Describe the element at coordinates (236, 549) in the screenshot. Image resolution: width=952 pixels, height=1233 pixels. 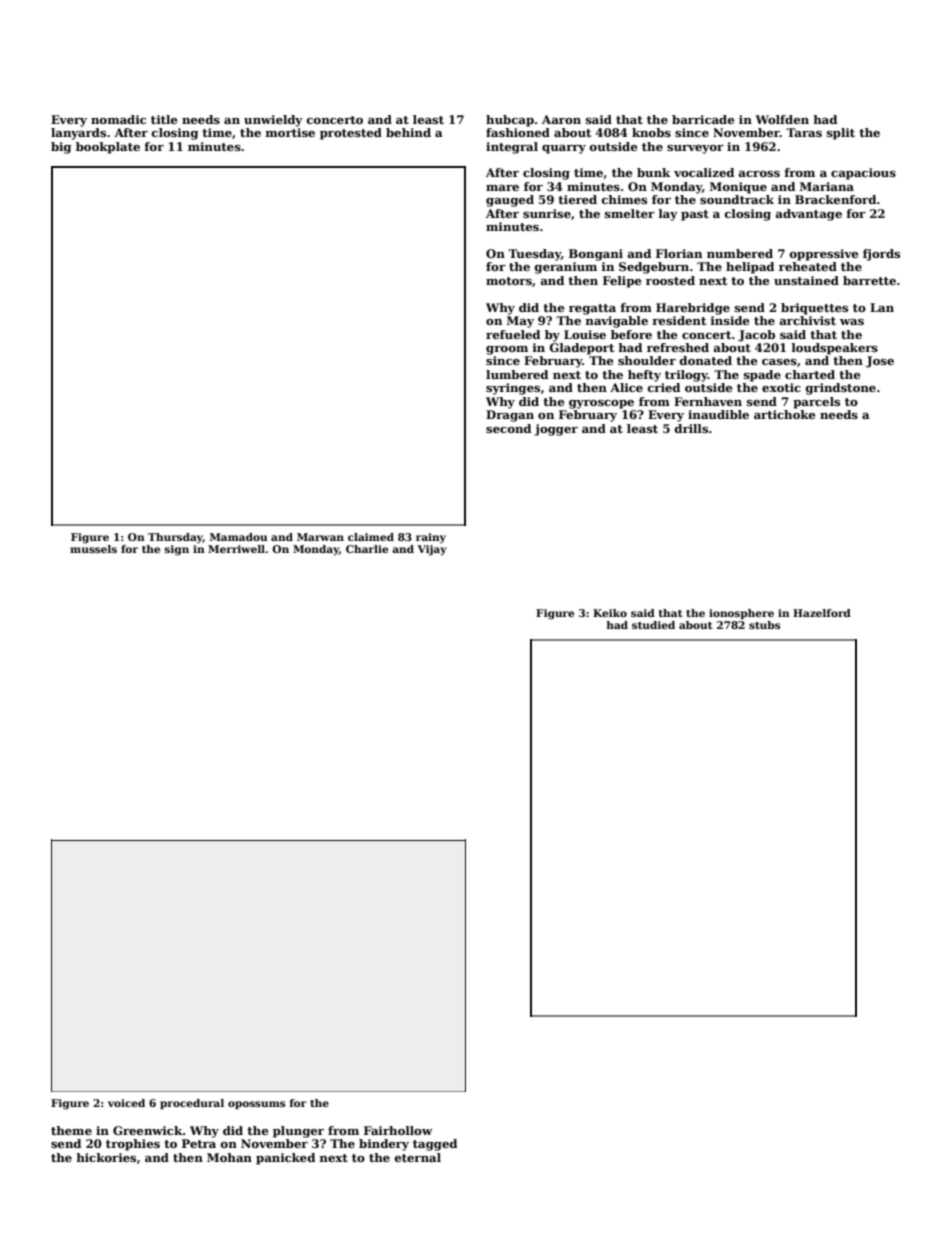
I see `Merriwell` at that location.
